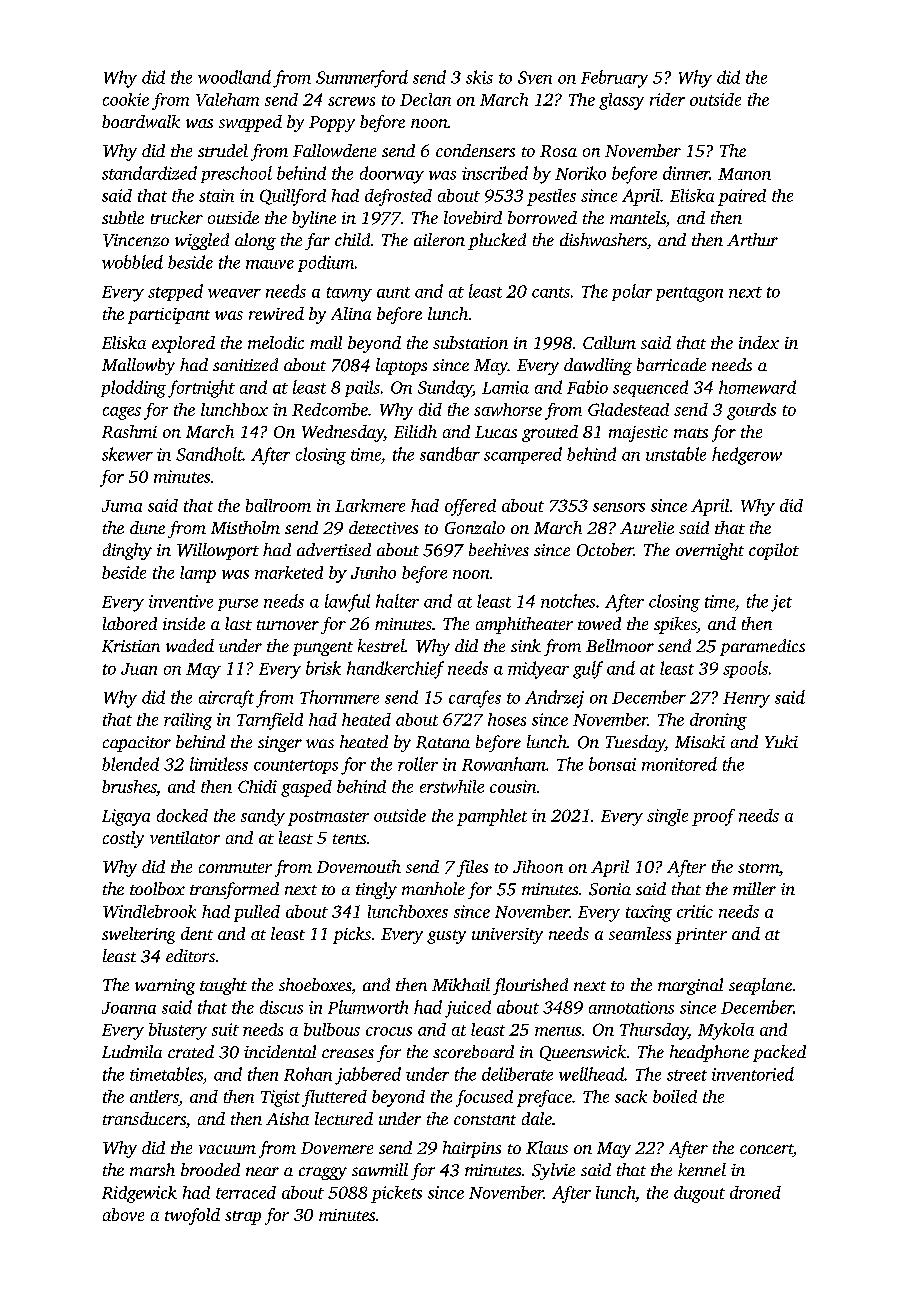 This screenshot has height=1316, width=908. I want to click on Ligaya, so click(126, 817).
